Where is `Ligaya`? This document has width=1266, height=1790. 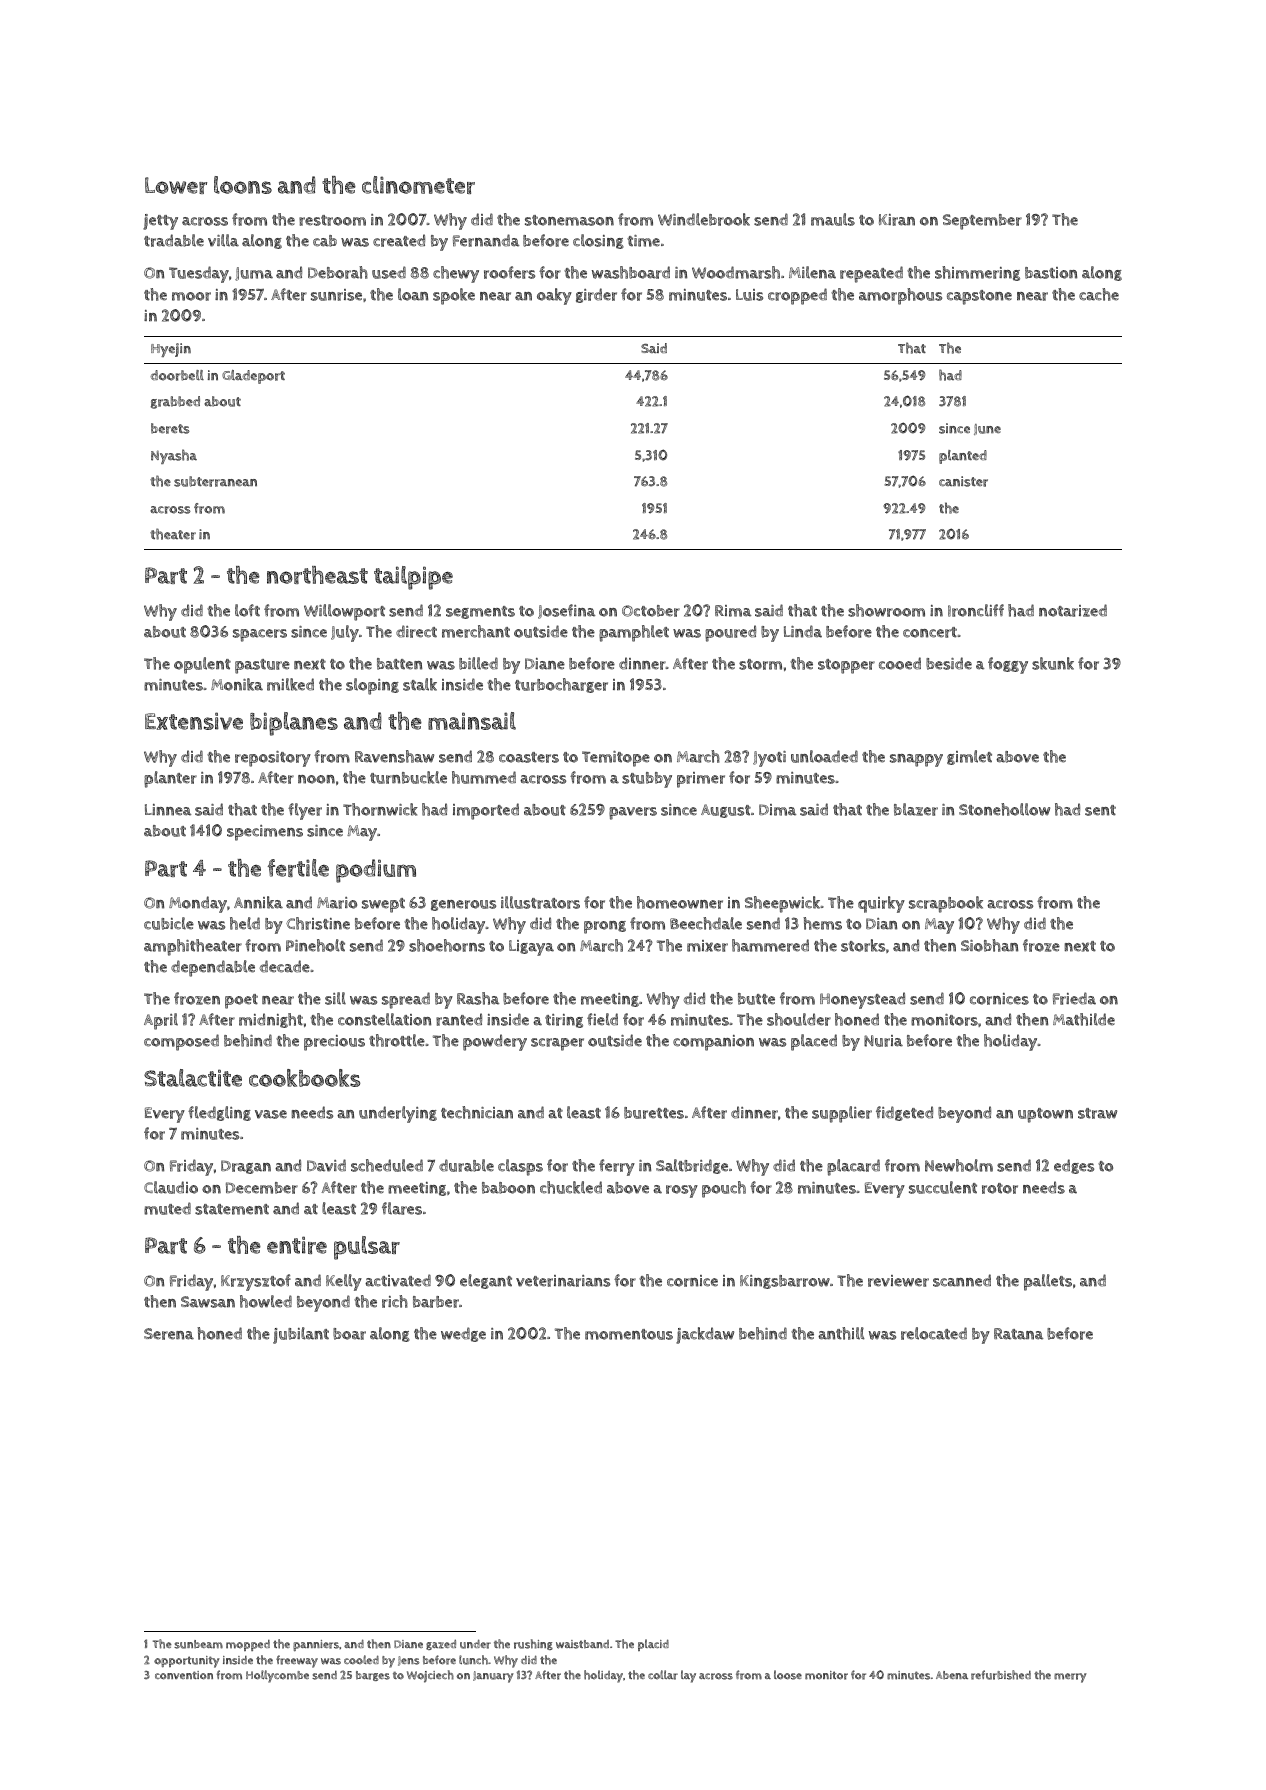
Ligaya is located at coordinates (531, 948).
